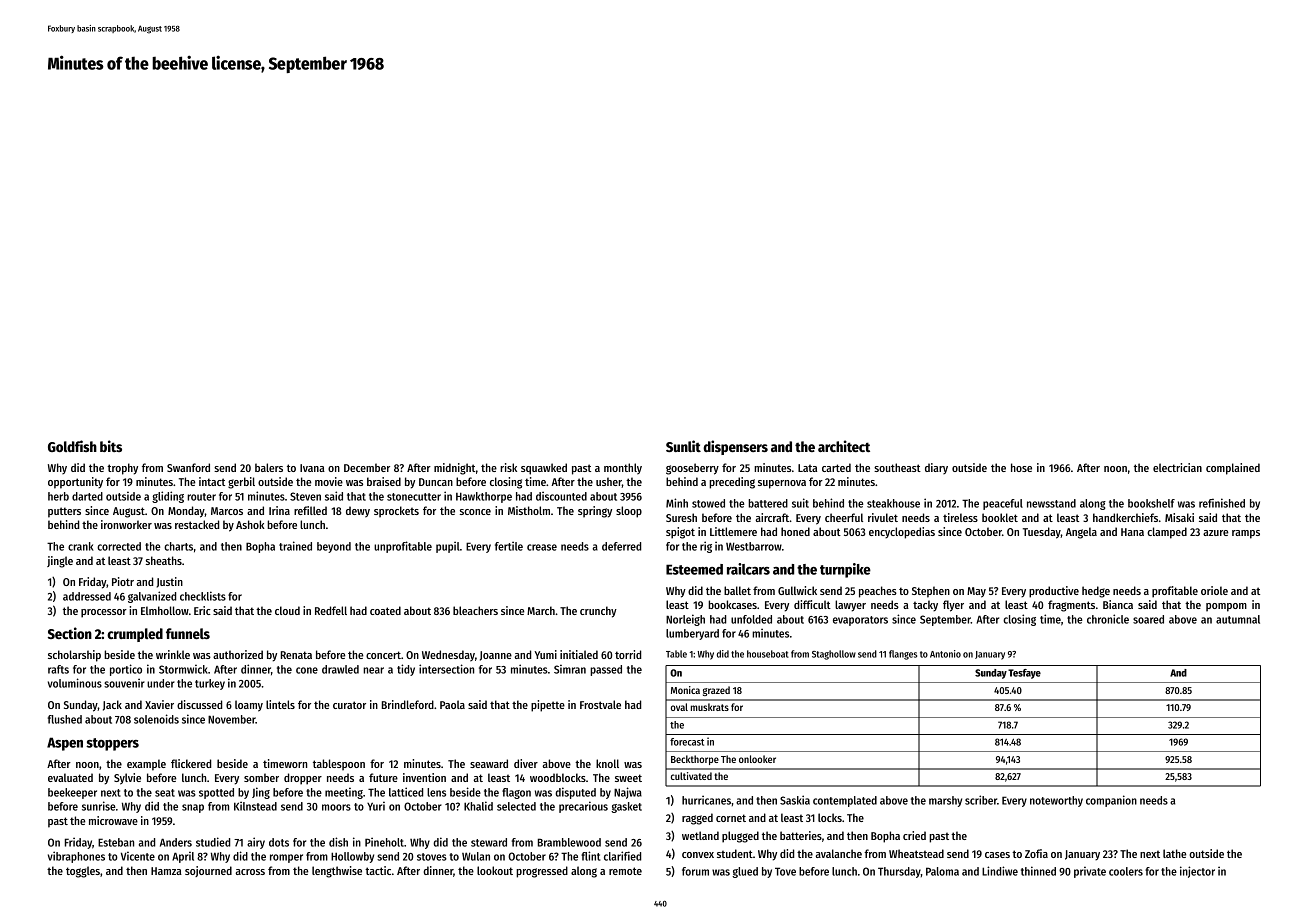  Describe the element at coordinates (1024, 674) in the screenshot. I see `Tesfaye` at that location.
